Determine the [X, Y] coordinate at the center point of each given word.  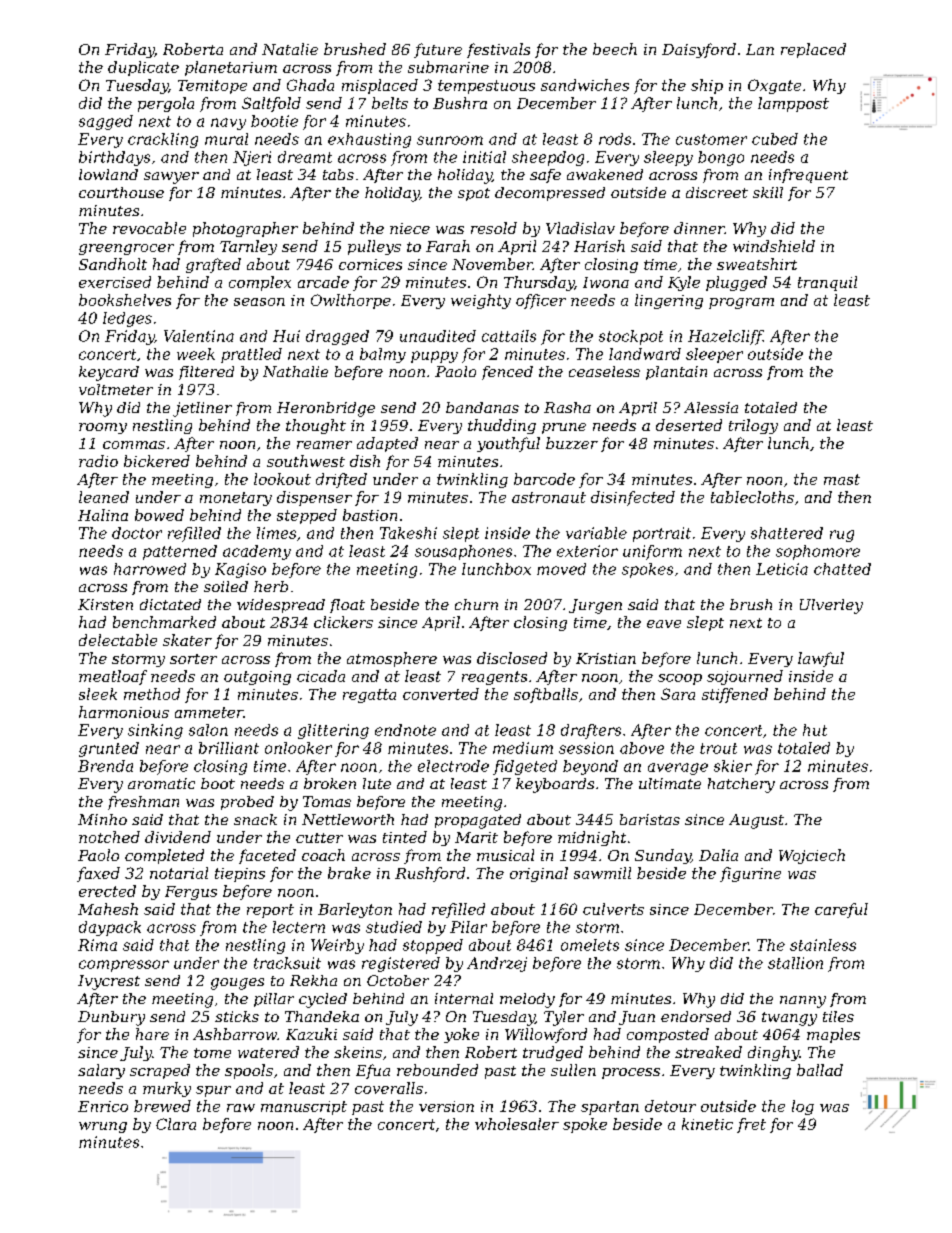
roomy [103, 428]
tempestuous [486, 87]
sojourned [745, 677]
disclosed [512, 658]
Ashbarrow [235, 1034]
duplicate [143, 68]
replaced [813, 50]
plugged [736, 283]
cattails [509, 336]
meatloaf [113, 677]
